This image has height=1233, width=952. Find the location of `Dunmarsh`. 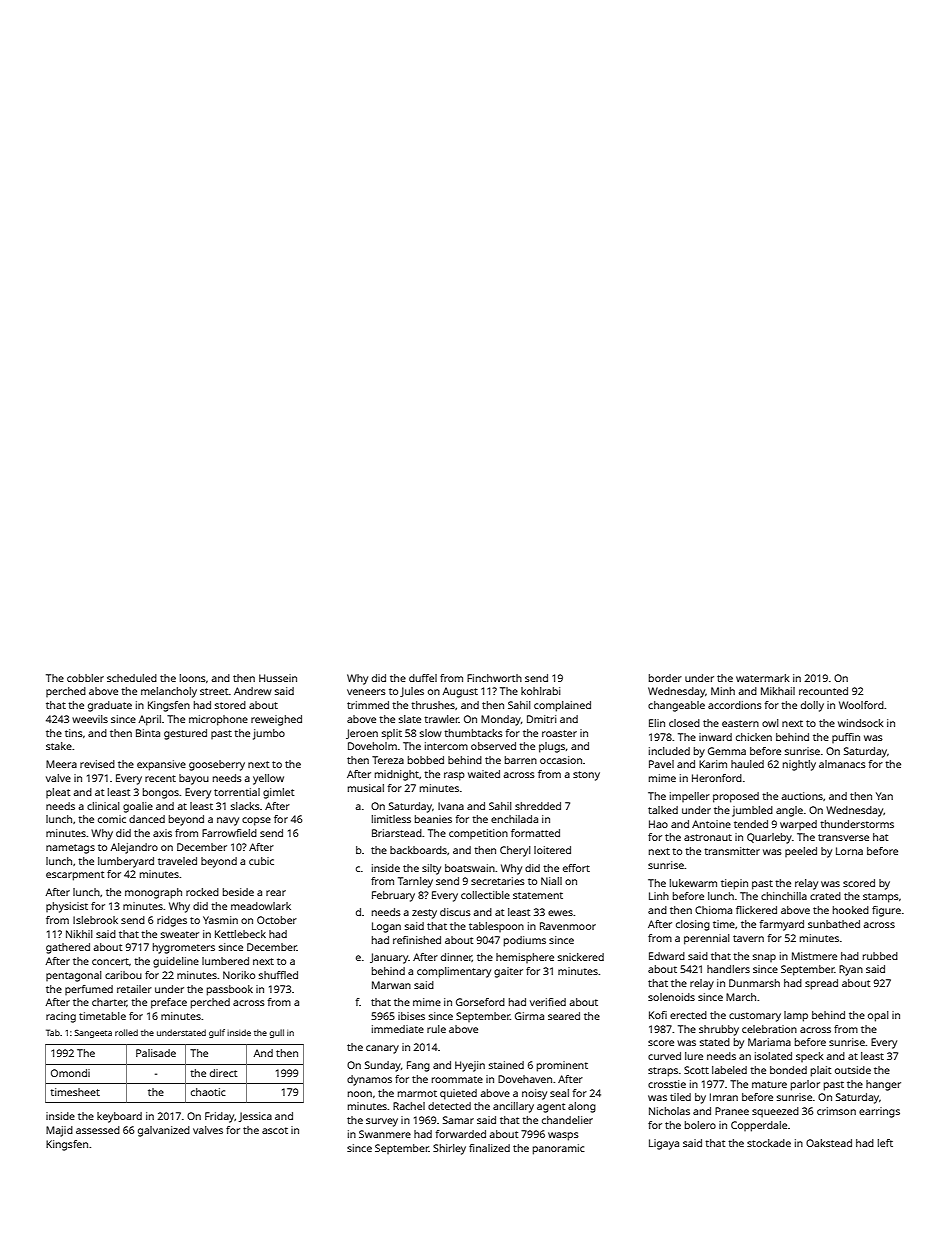

Dunmarsh is located at coordinates (754, 983).
